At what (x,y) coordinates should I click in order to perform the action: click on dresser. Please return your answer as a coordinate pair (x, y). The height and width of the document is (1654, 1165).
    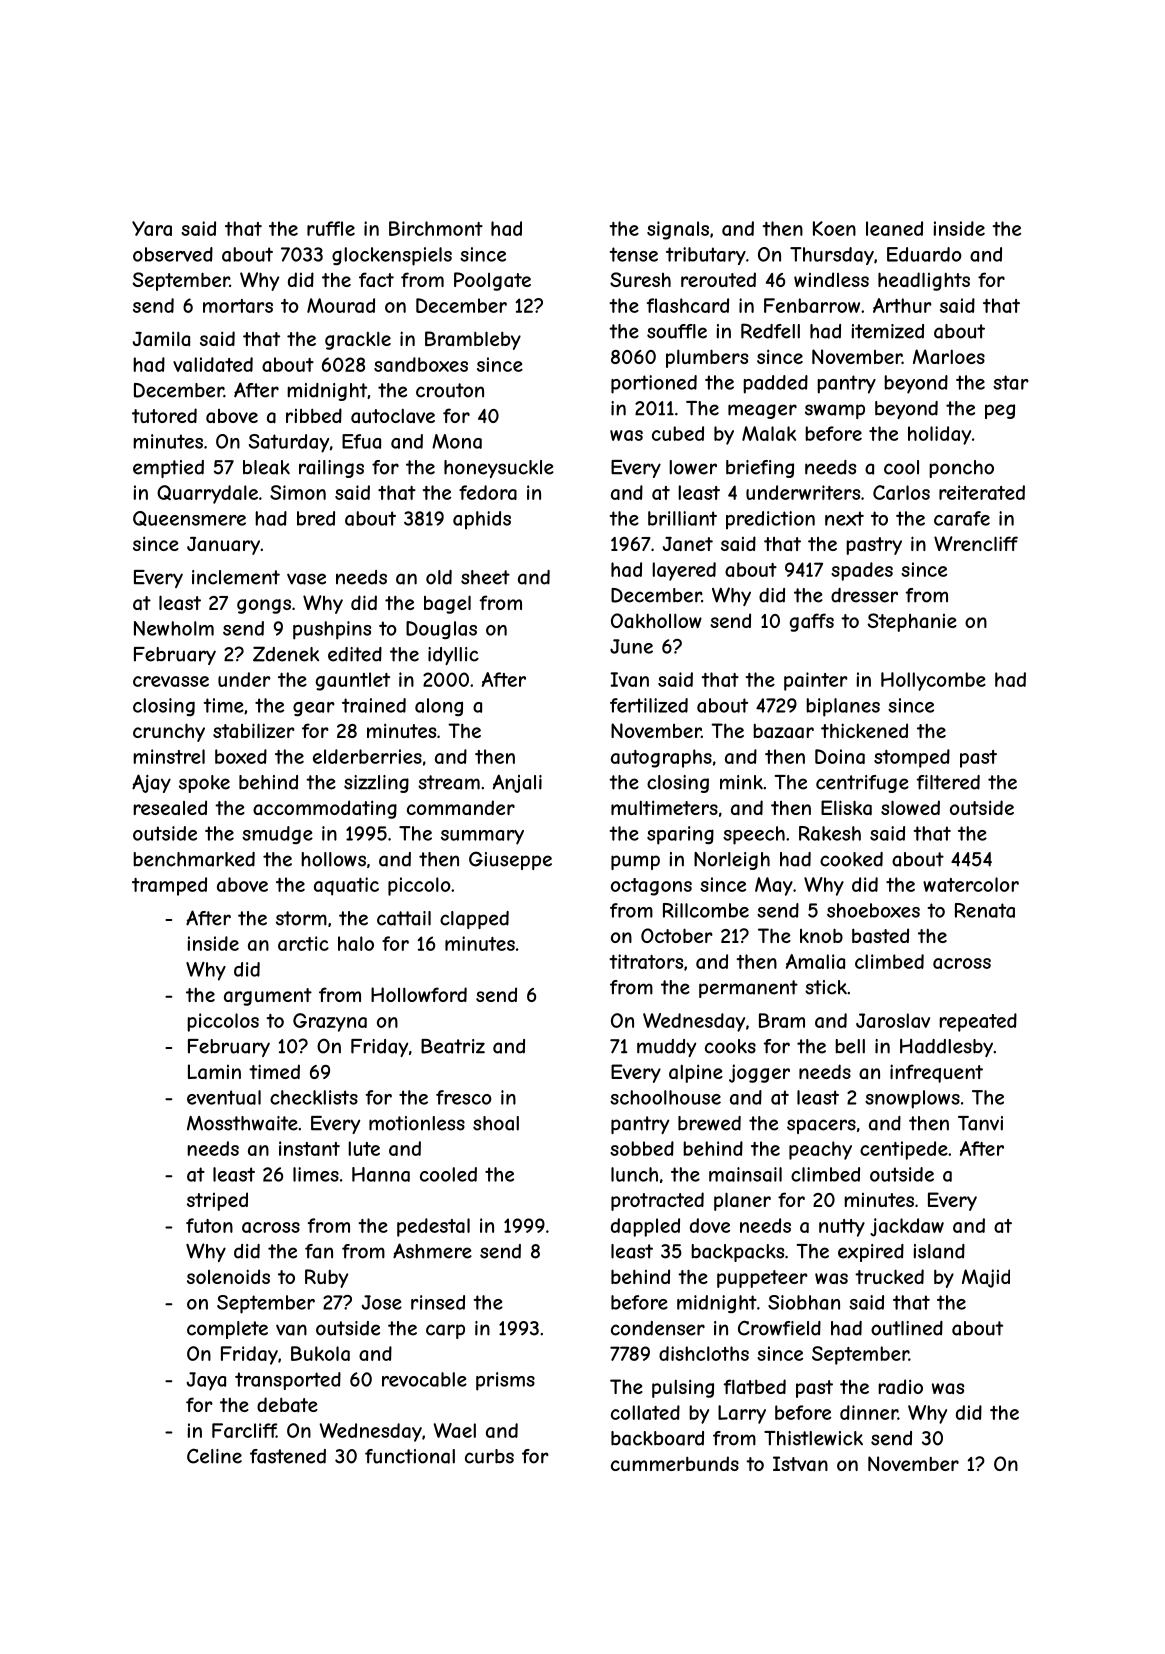
    Looking at the image, I should click on (864, 595).
